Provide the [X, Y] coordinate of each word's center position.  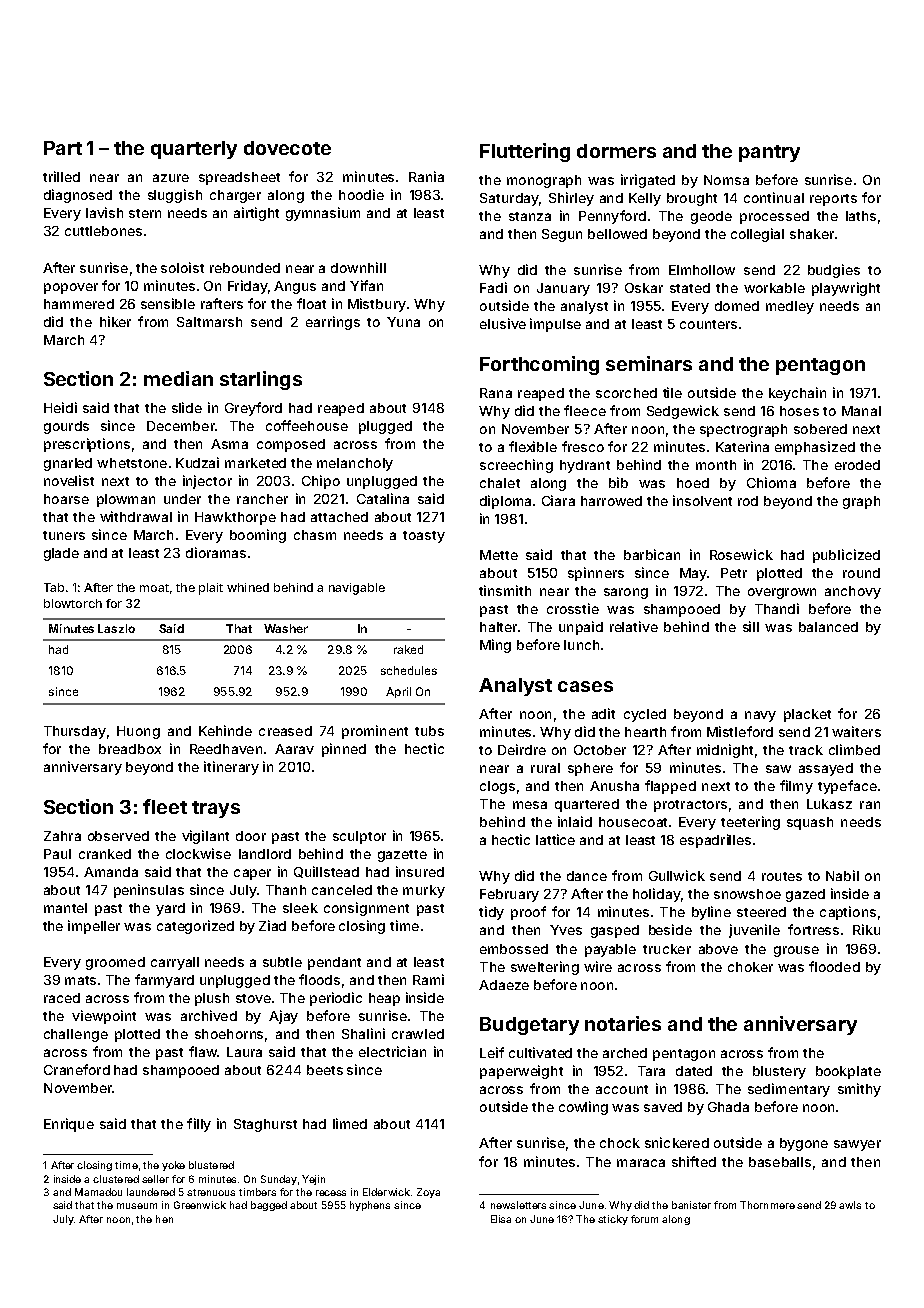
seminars [649, 363]
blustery [779, 1072]
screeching [516, 466]
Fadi [493, 287]
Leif [492, 1052]
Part [63, 148]
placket [807, 715]
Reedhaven [226, 749]
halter [498, 627]
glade [61, 554]
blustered [211, 1165]
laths [861, 216]
